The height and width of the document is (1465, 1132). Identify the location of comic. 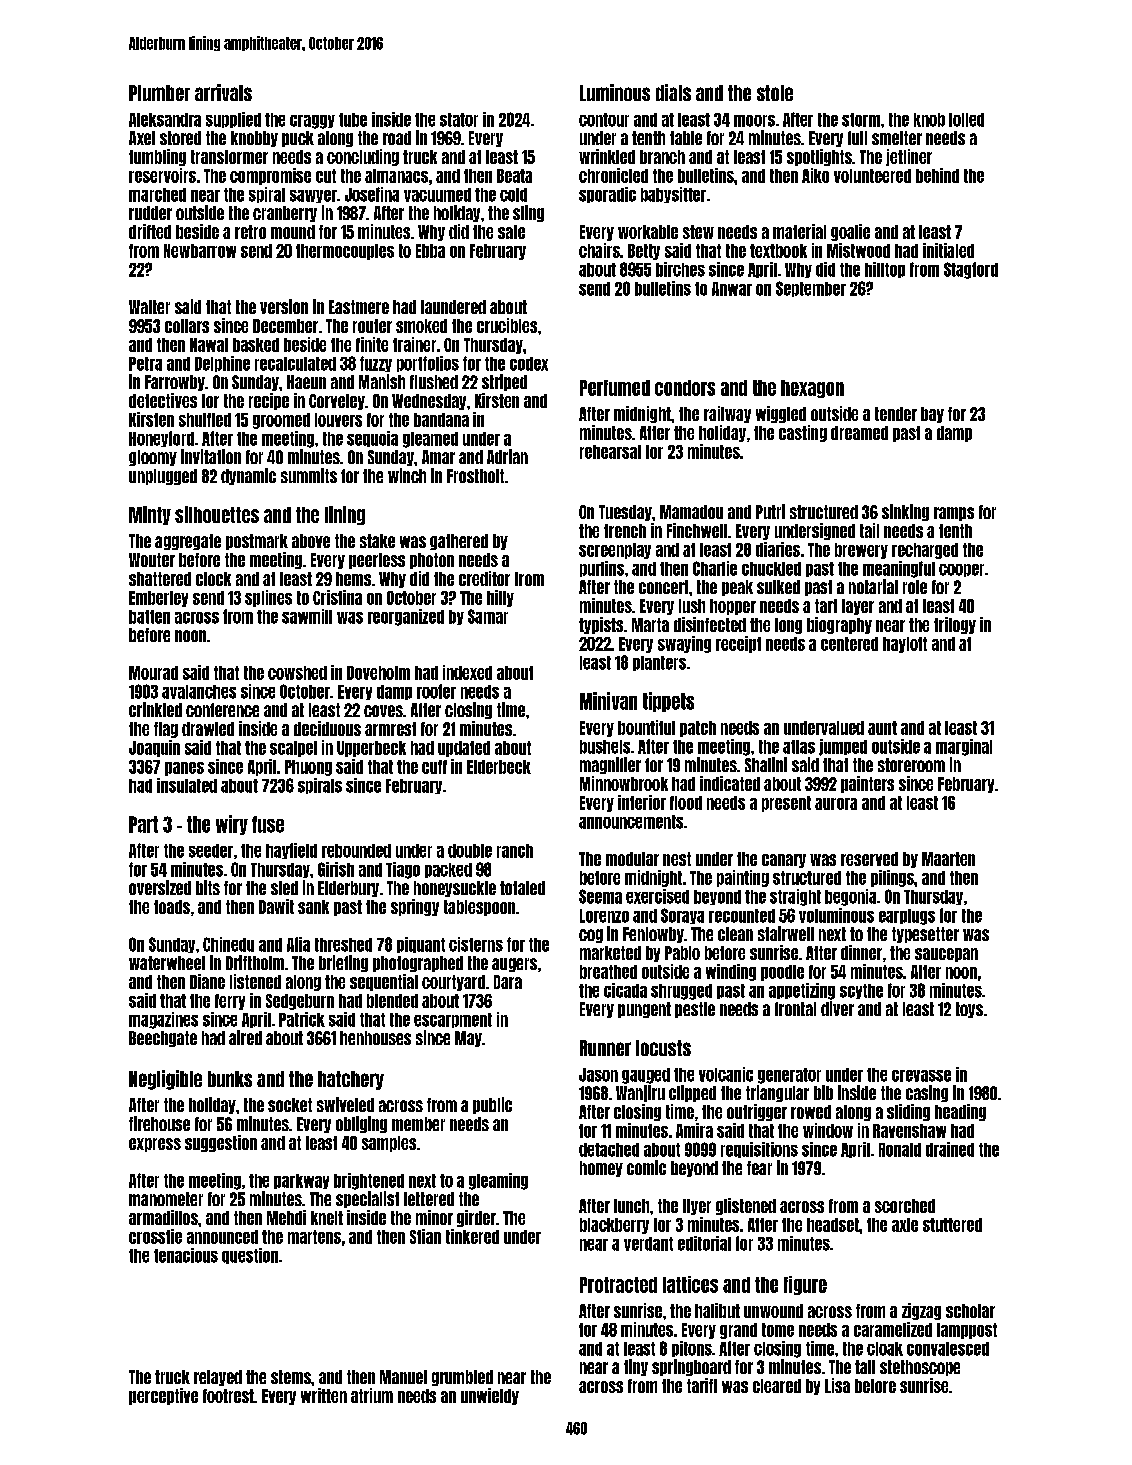
(646, 1167).
